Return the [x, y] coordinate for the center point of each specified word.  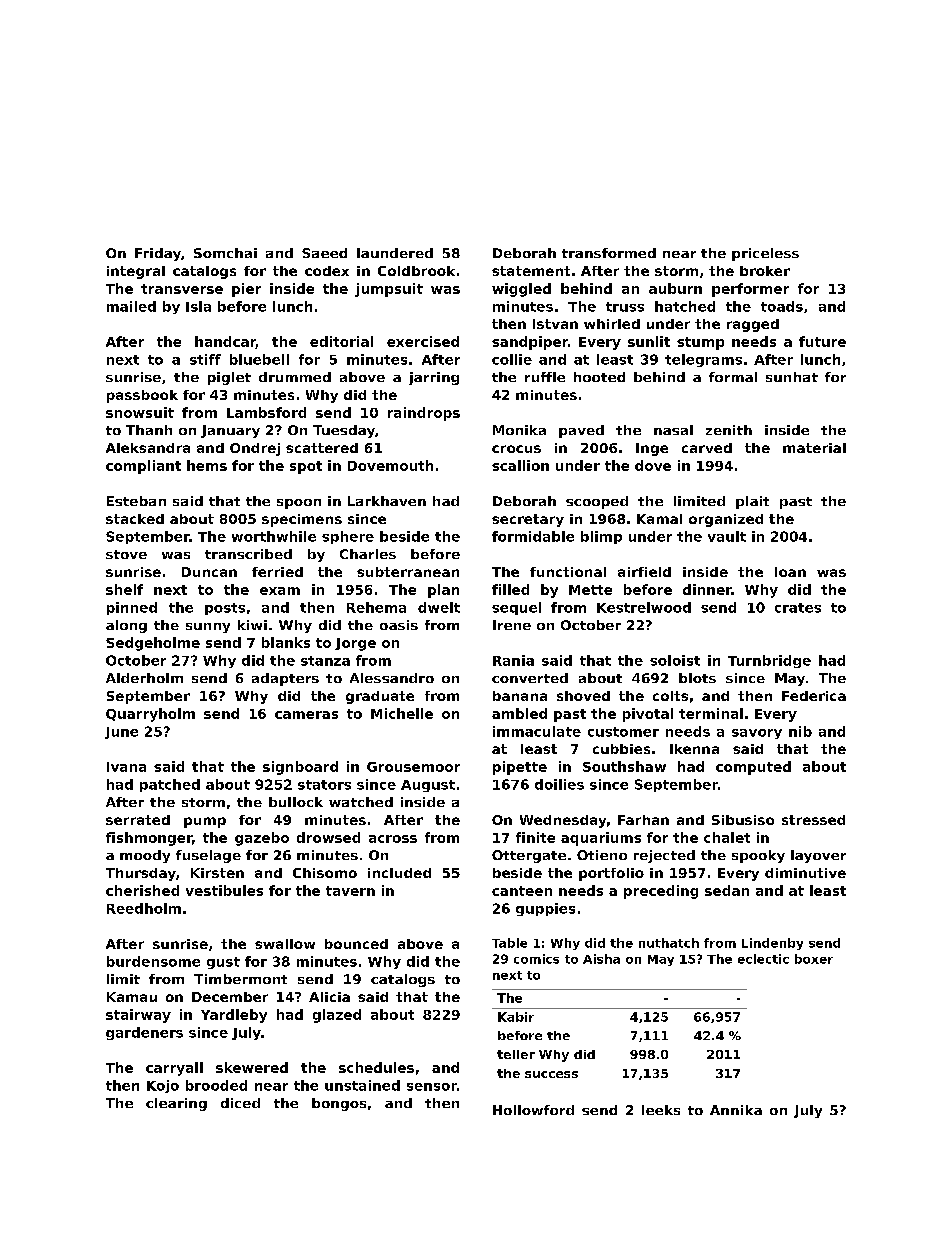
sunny [208, 628]
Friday [158, 254]
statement [531, 271]
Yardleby [234, 1016]
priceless [765, 254]
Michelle [402, 713]
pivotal [648, 715]
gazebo [262, 839]
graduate [380, 697]
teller [516, 1054]
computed [753, 768]
